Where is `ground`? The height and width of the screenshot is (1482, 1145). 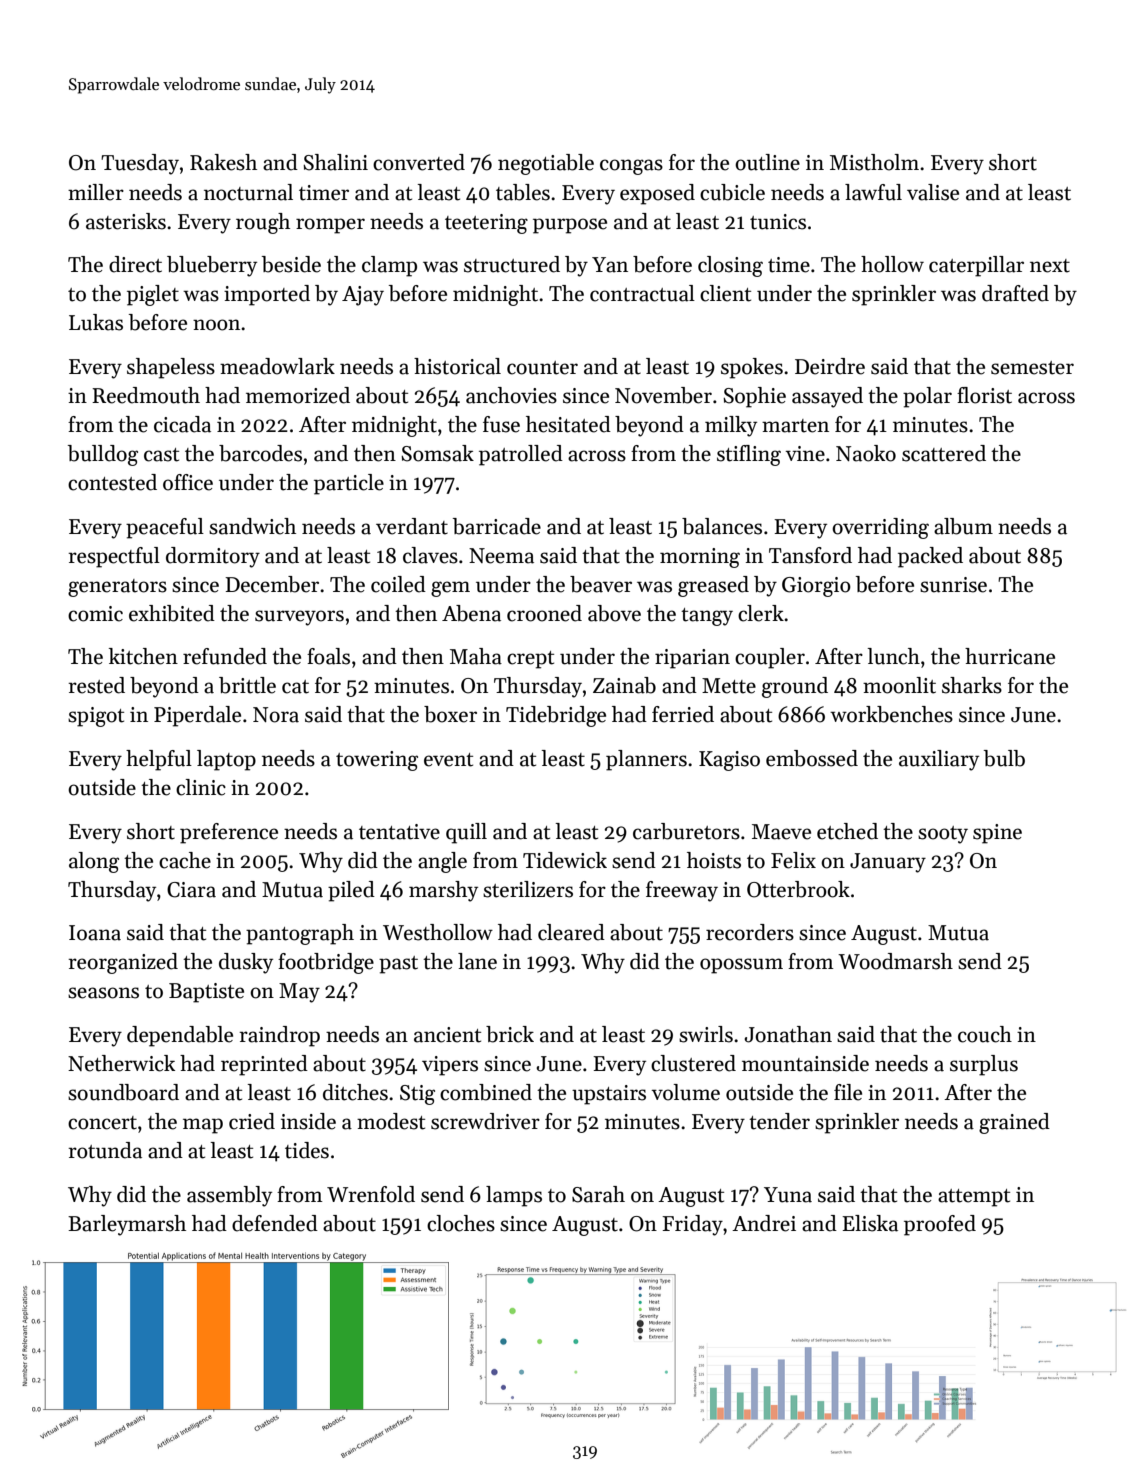
ground is located at coordinates (795, 687).
